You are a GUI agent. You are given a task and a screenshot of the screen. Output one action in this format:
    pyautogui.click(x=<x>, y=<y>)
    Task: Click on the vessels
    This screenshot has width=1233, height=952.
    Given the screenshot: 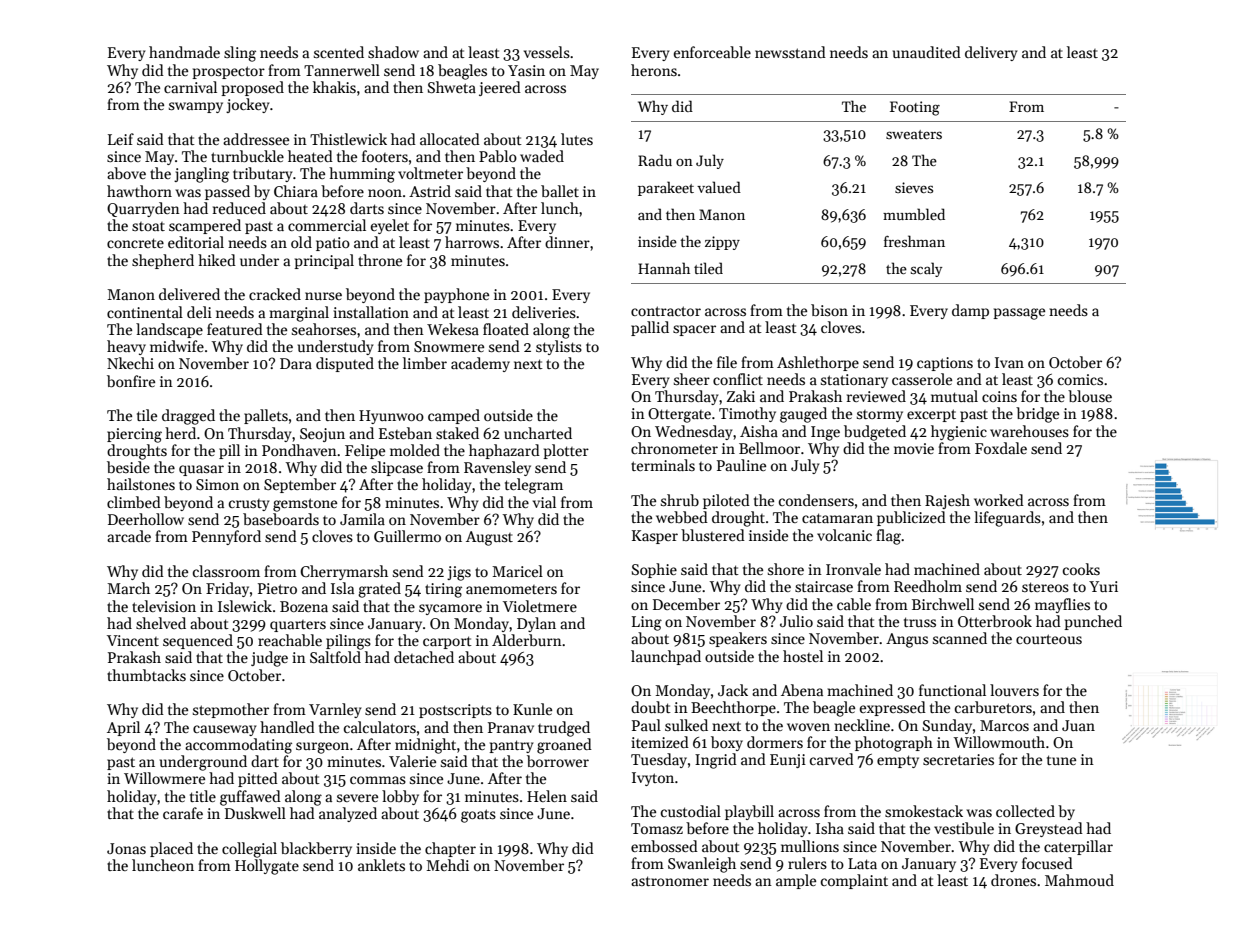 What is the action you would take?
    pyautogui.click(x=547, y=52)
